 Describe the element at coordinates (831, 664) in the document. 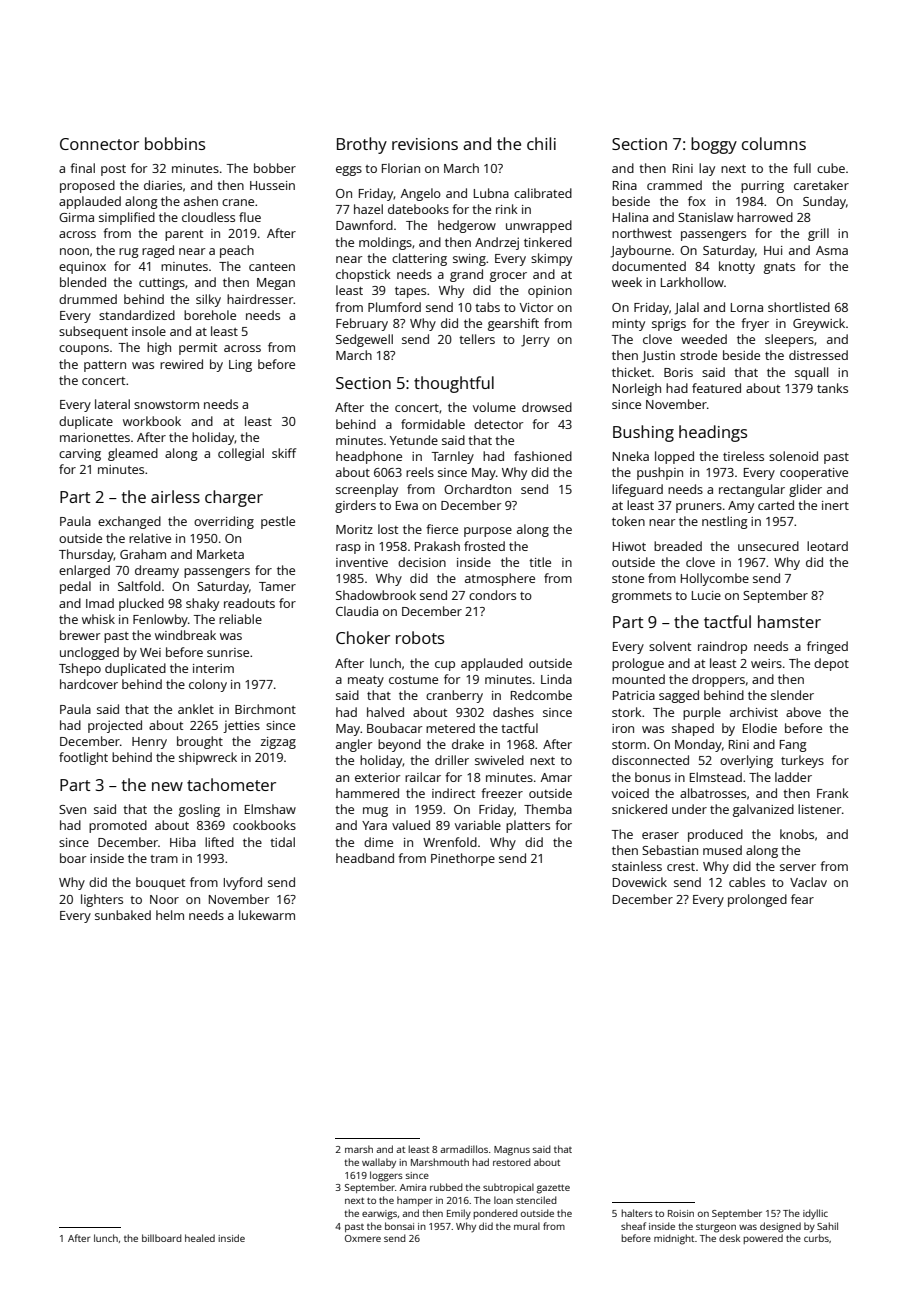

I see `depot` at that location.
